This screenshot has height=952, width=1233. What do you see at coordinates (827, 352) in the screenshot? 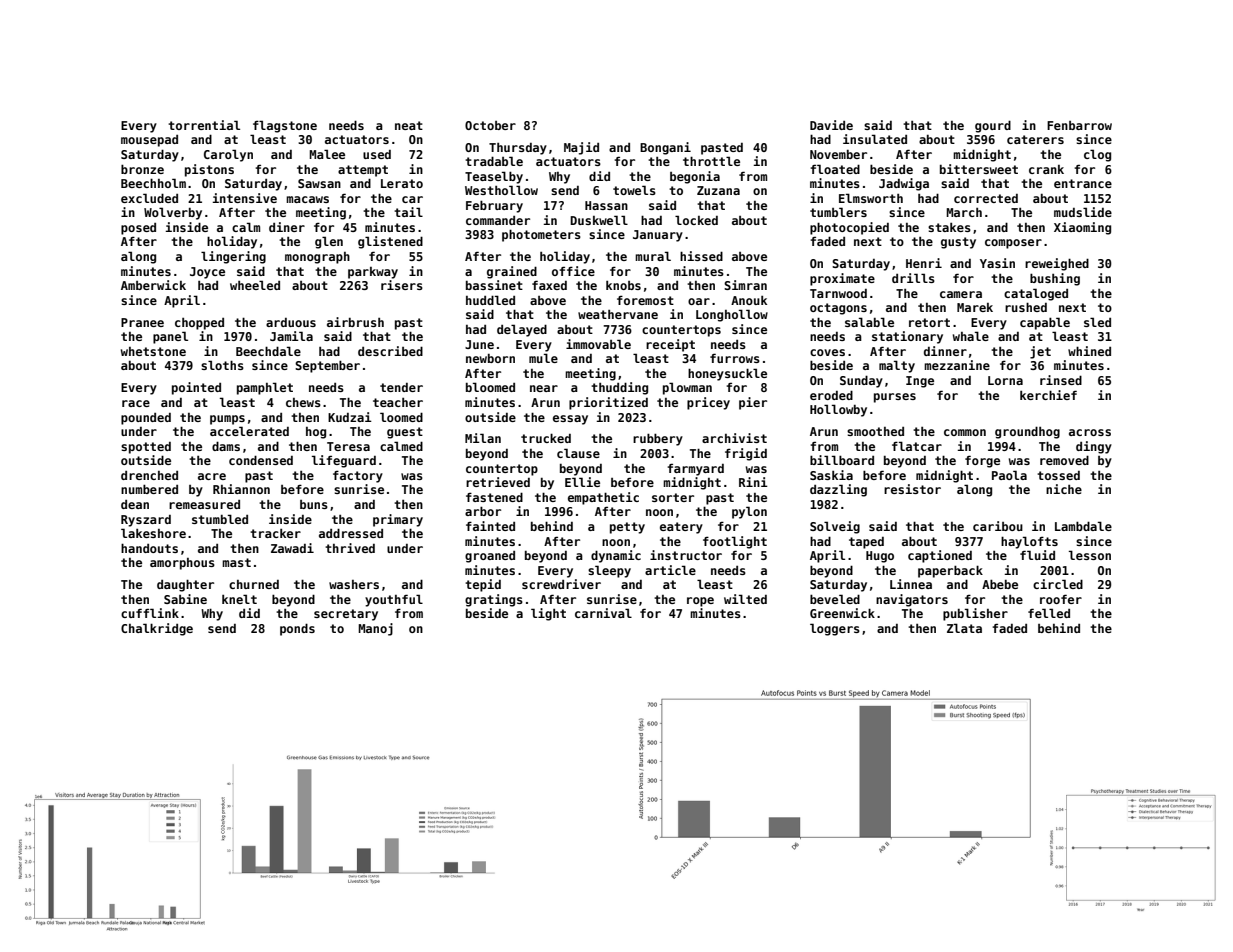
I see `coves` at bounding box center [827, 352].
